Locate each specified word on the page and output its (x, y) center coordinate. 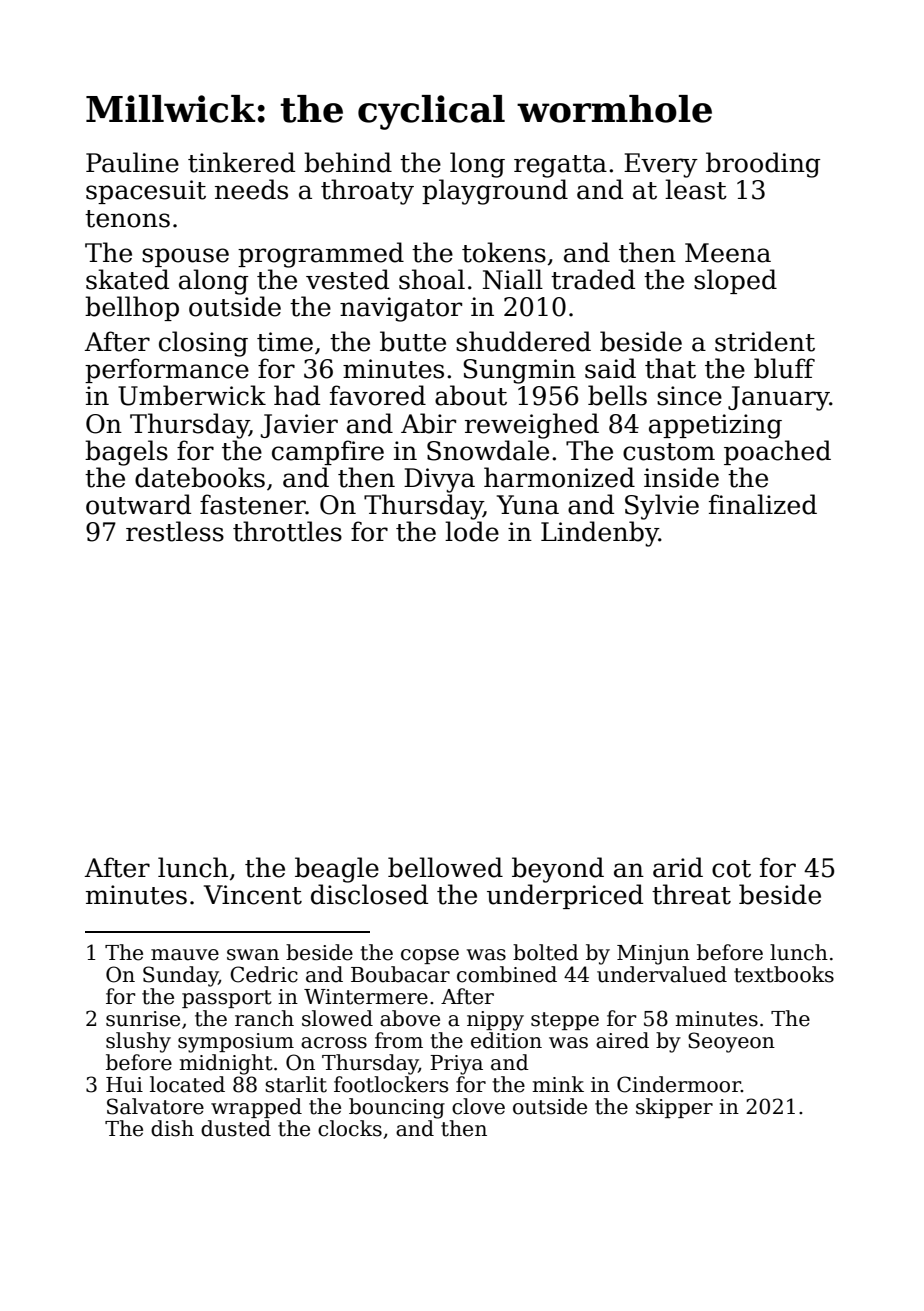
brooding (763, 165)
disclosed (369, 894)
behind (348, 162)
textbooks (784, 974)
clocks (350, 1128)
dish (172, 1128)
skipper (674, 1108)
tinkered (241, 162)
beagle (337, 870)
